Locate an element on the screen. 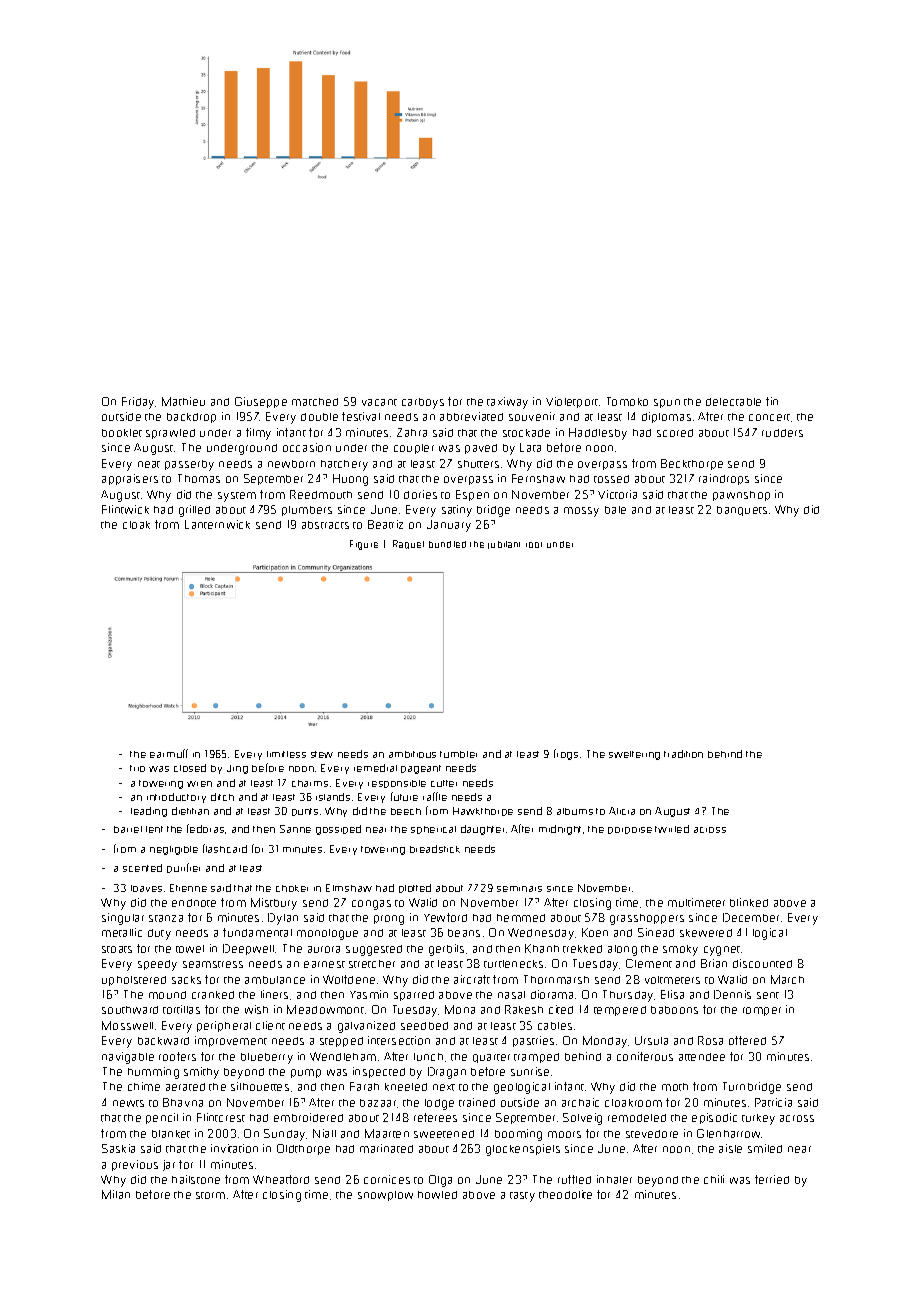 The height and width of the screenshot is (1308, 924). aircraft is located at coordinates (472, 979).
